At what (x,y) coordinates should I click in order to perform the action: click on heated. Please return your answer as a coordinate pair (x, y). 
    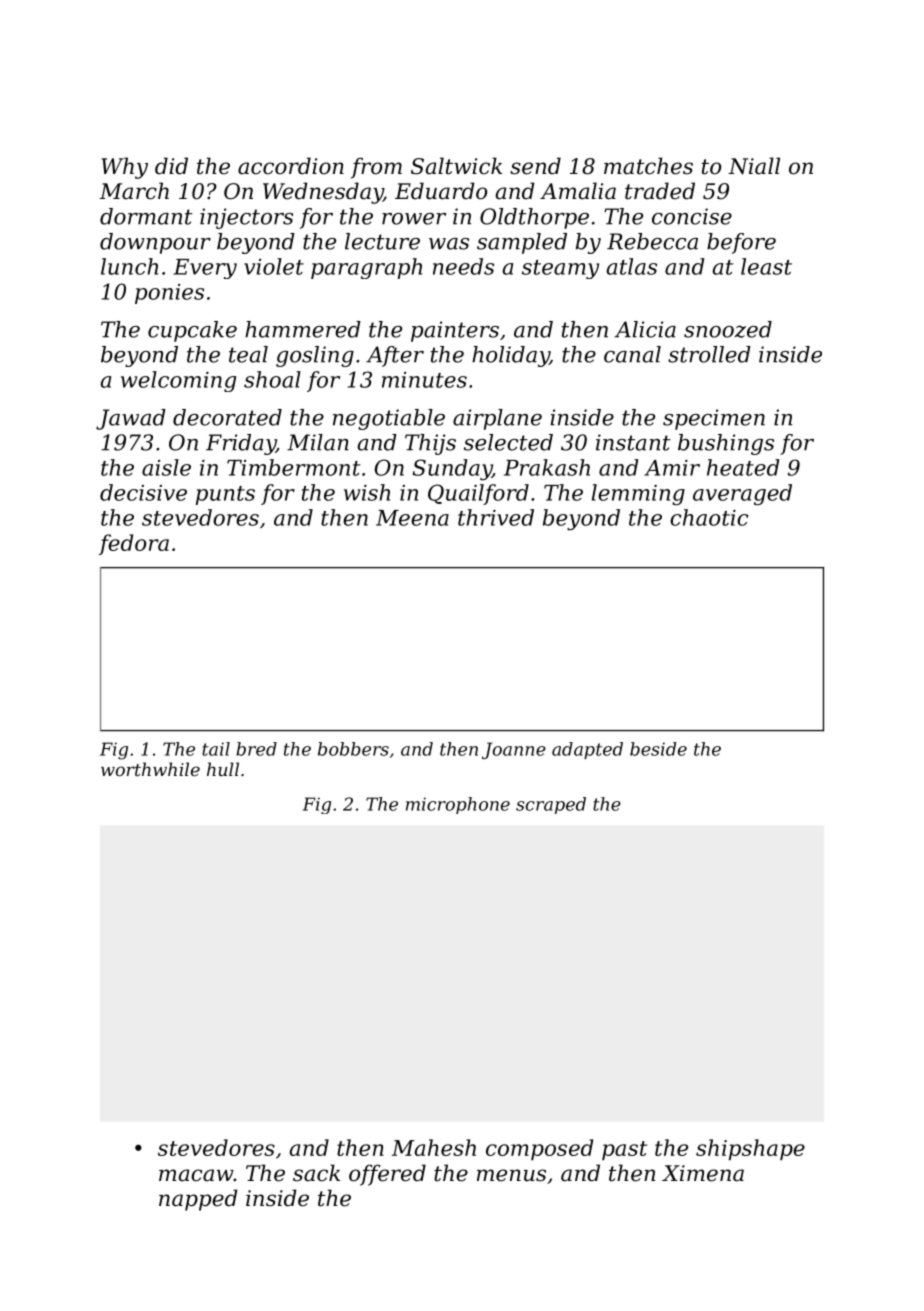
    Looking at the image, I should click on (743, 467).
